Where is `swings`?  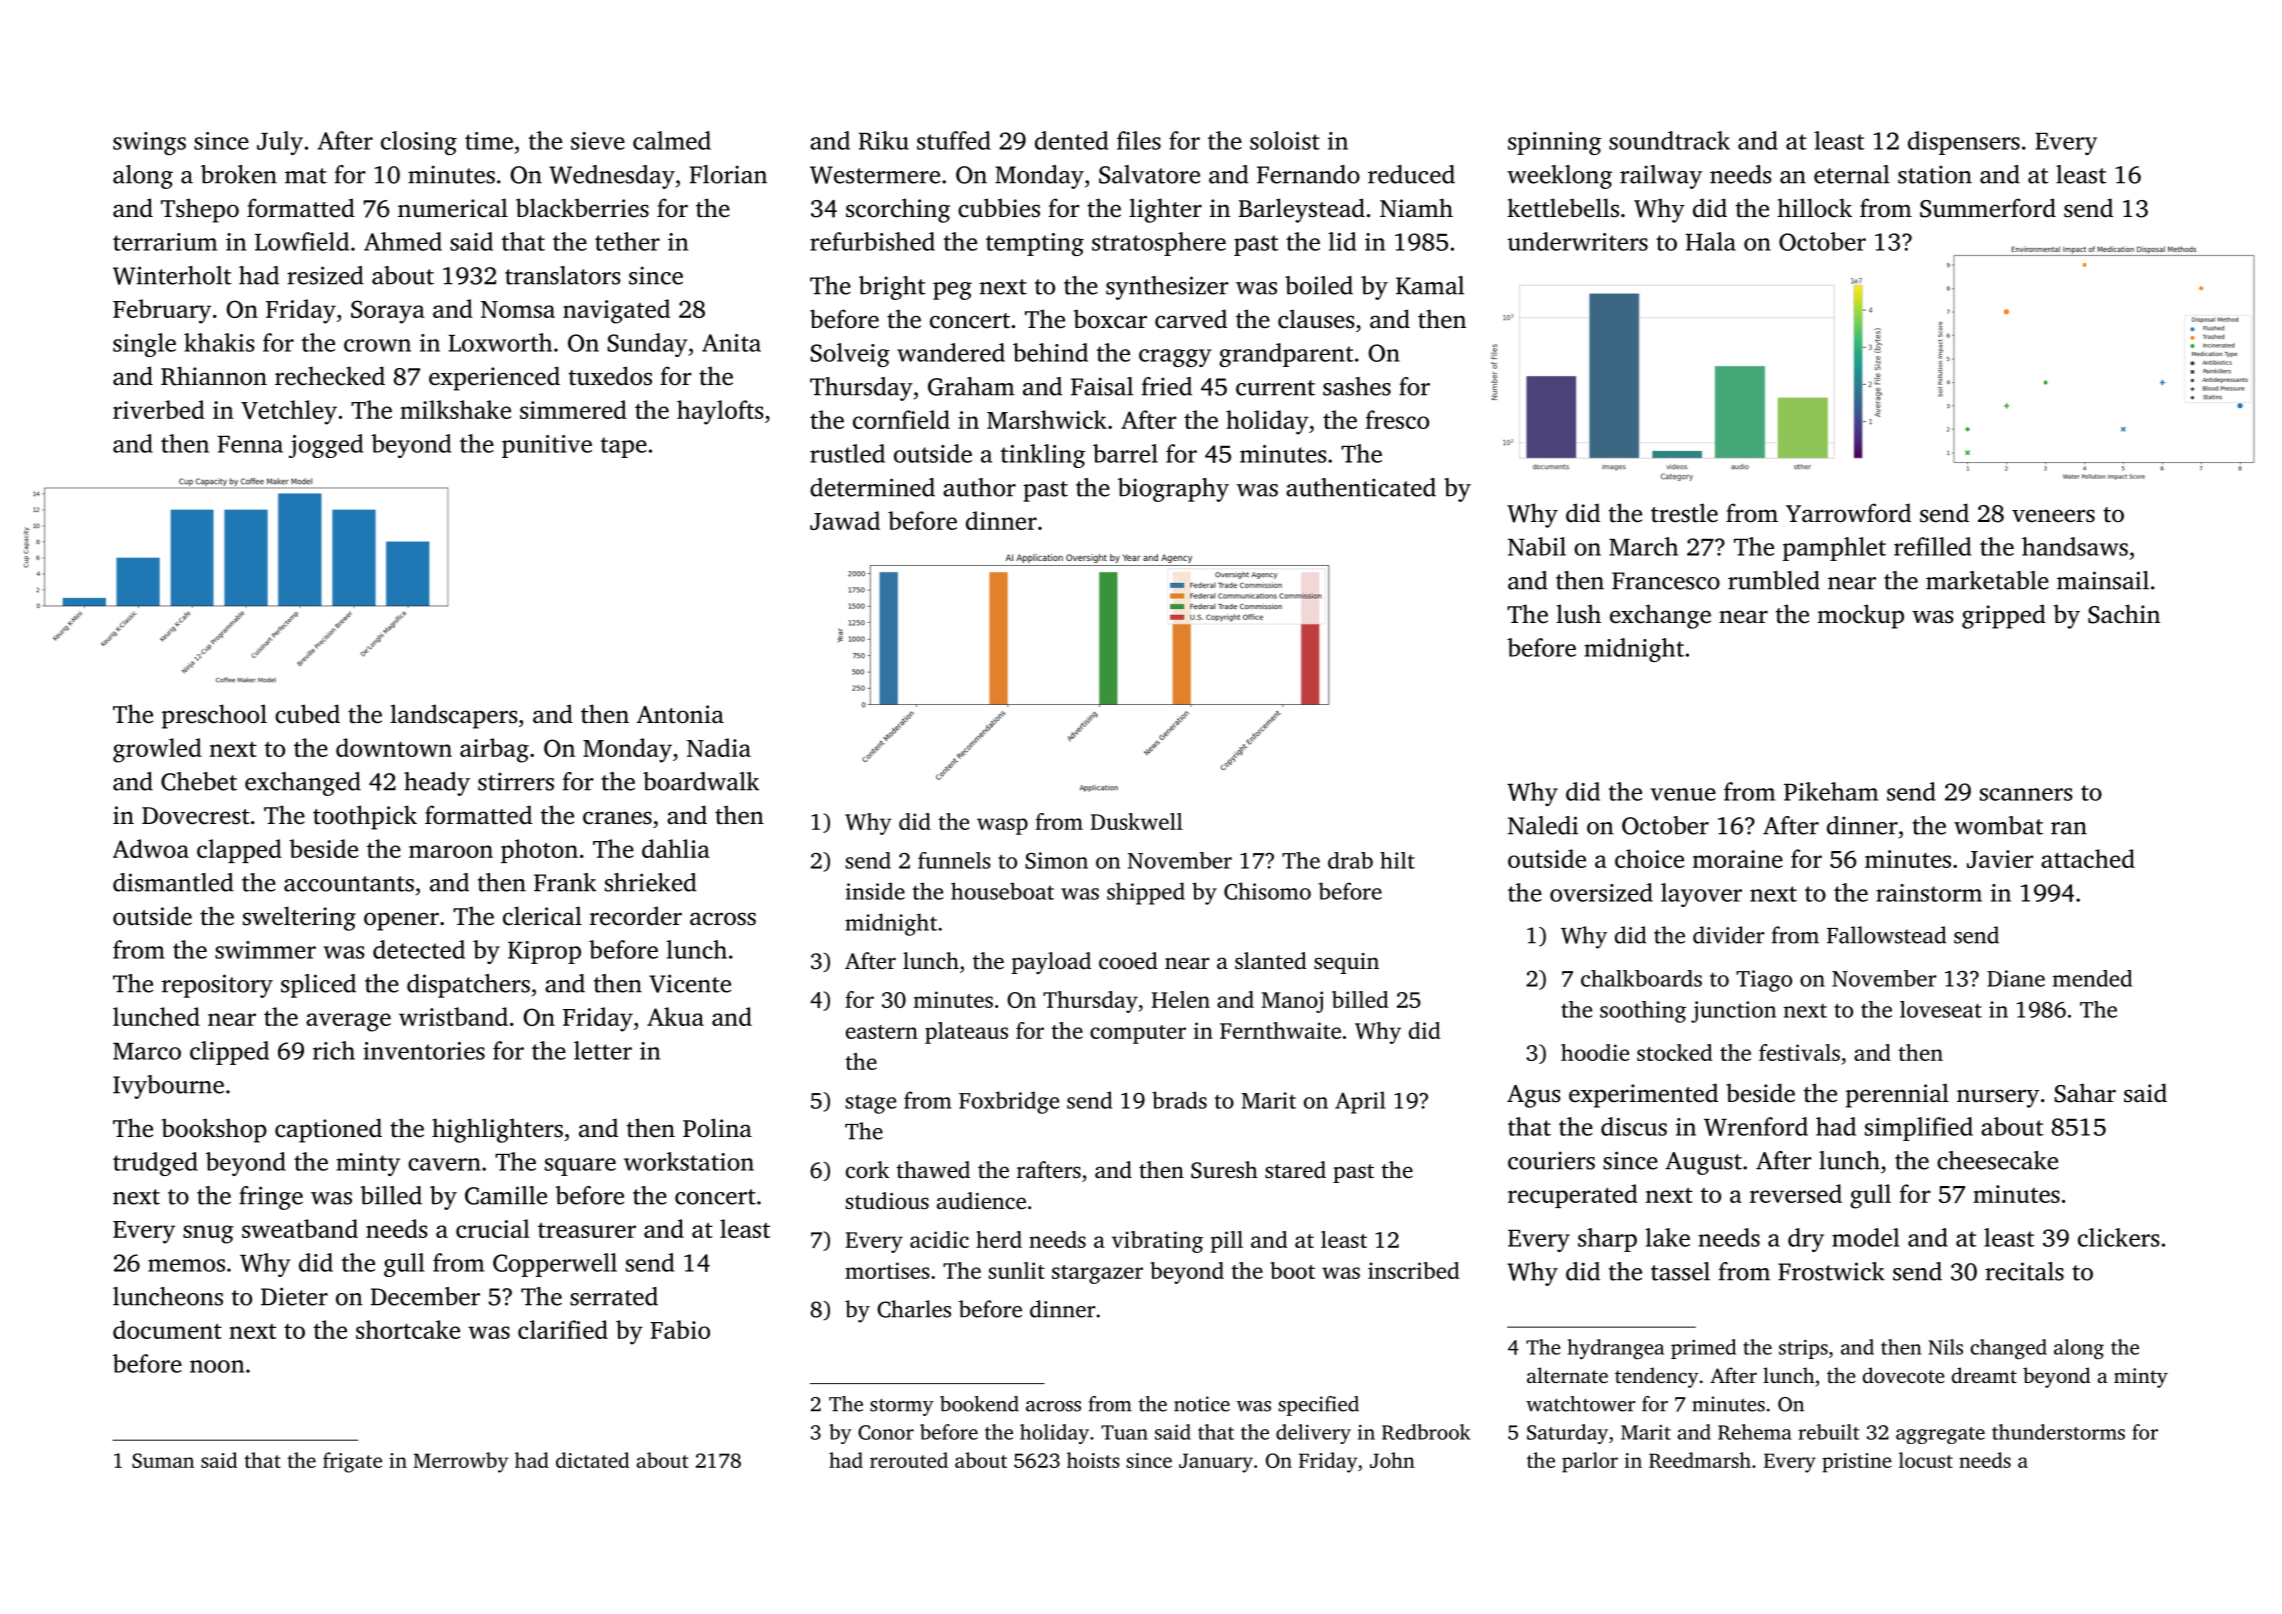
swings is located at coordinates (149, 143).
